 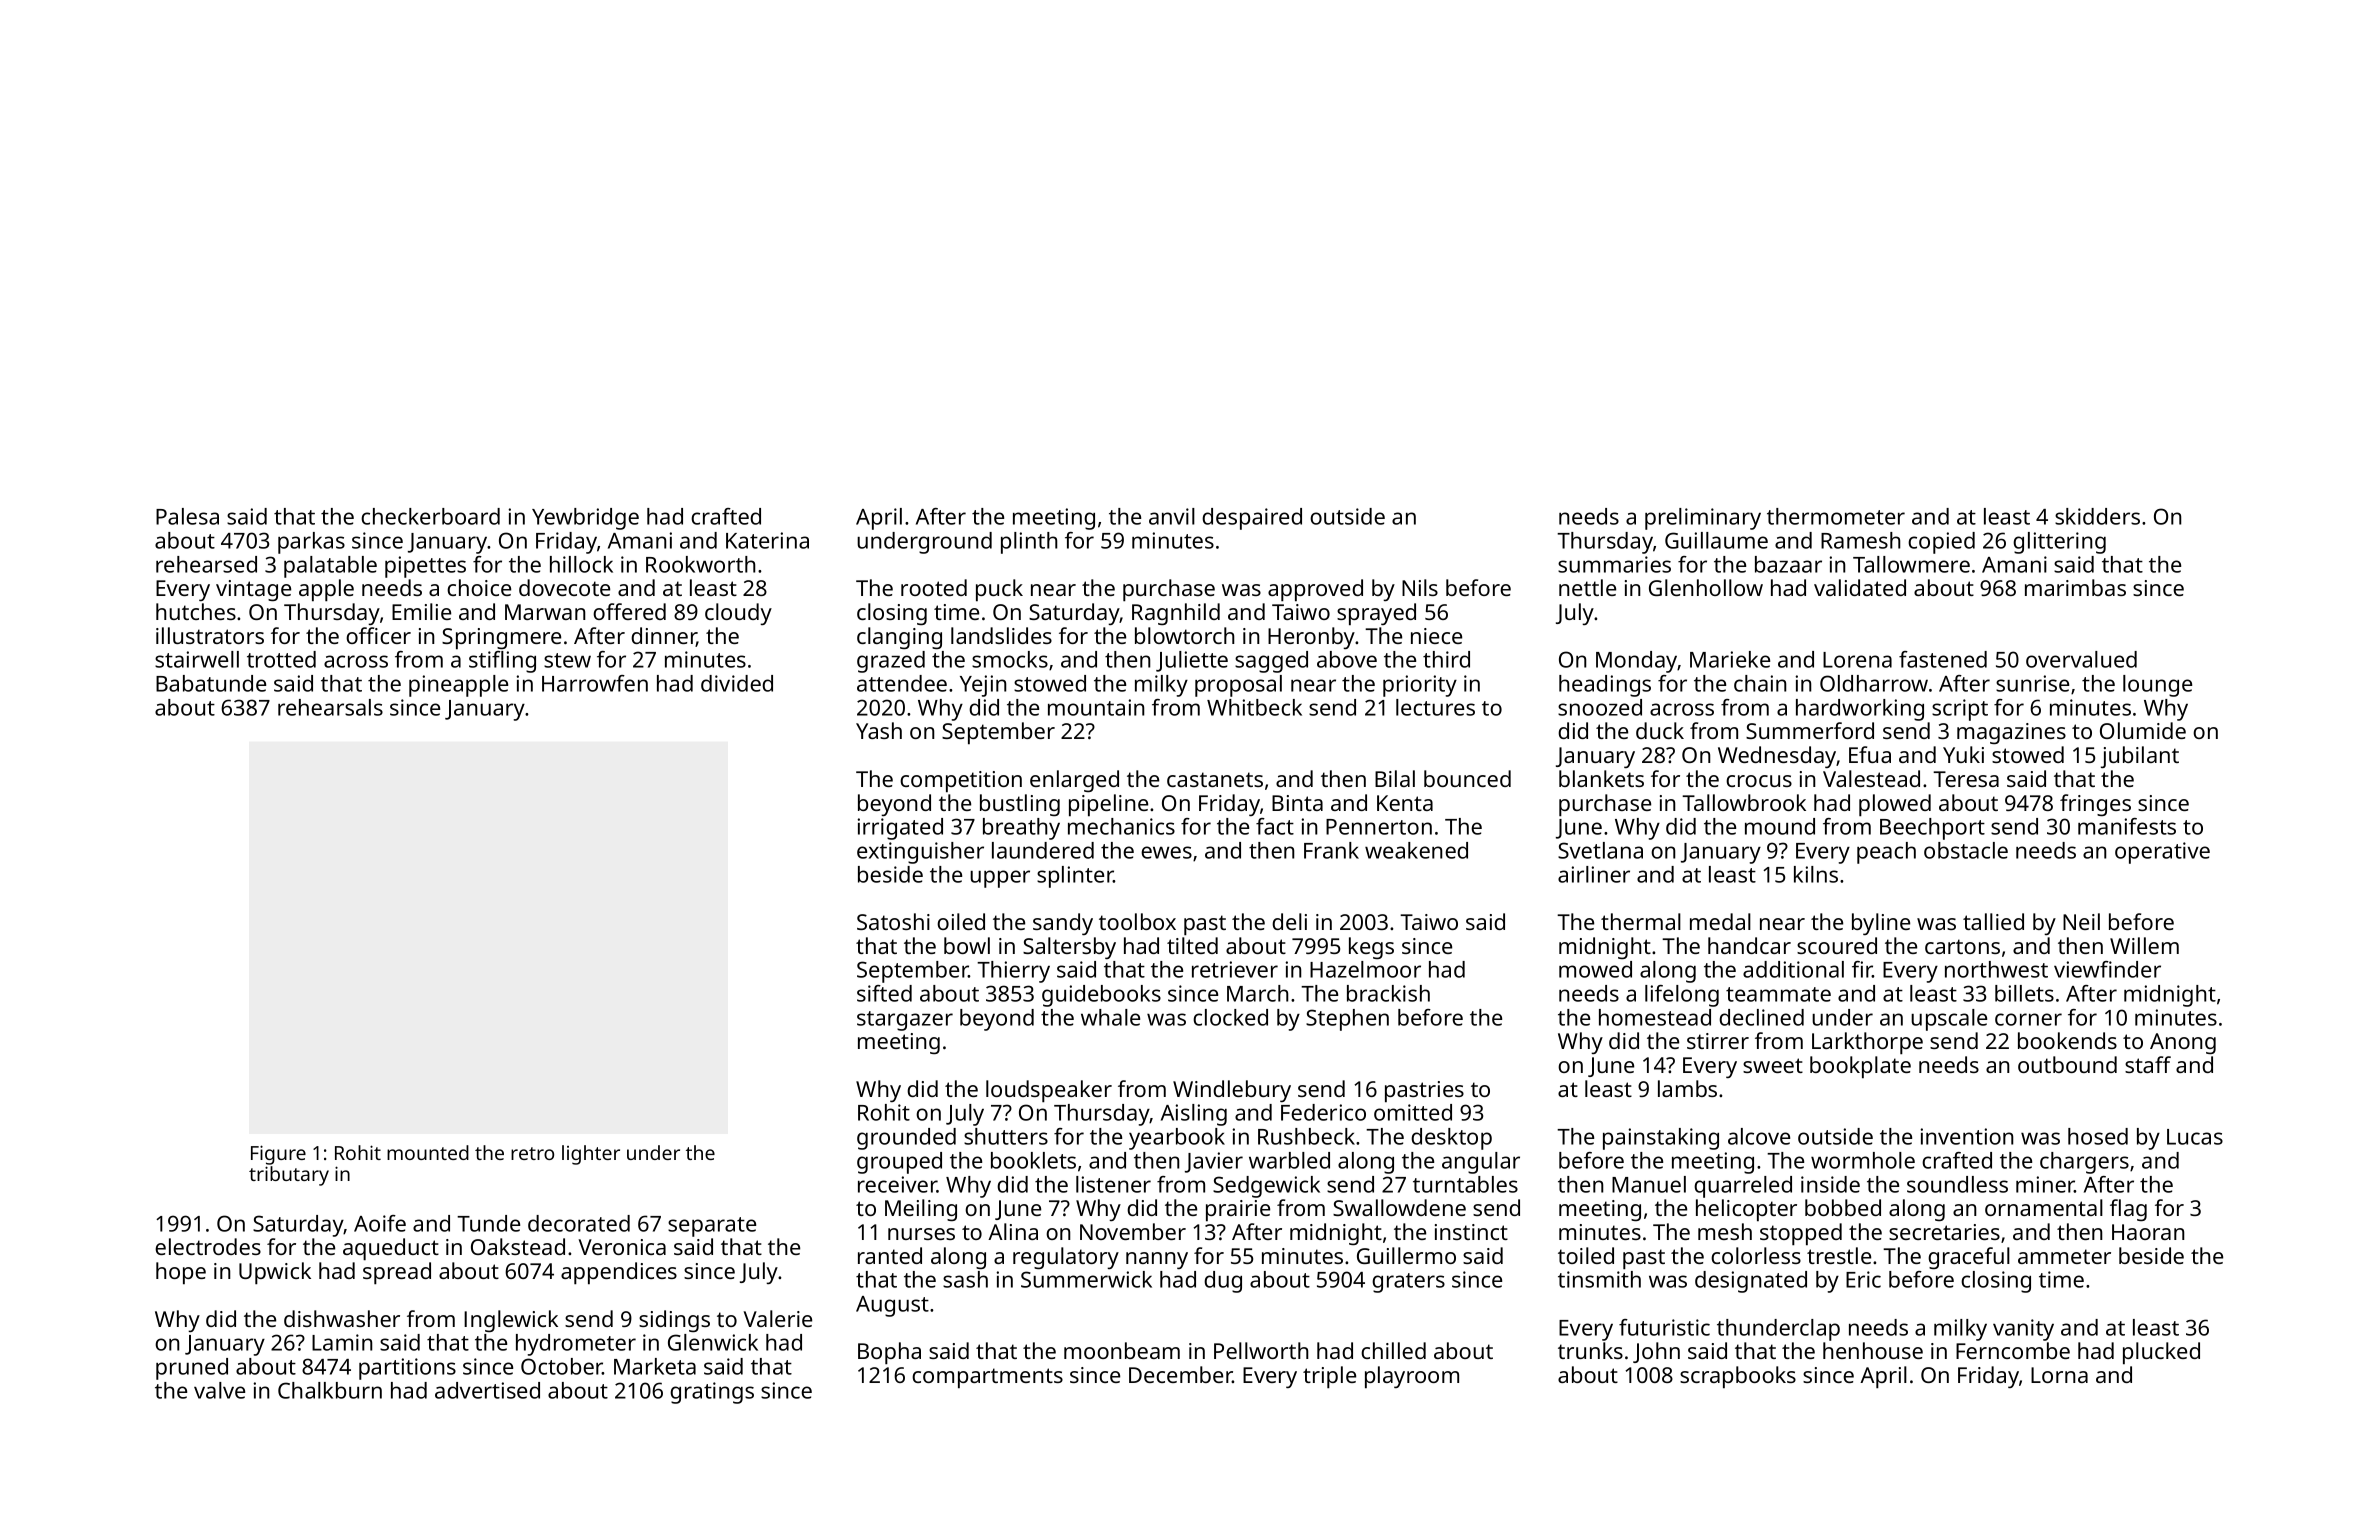 I want to click on Satoshi, so click(x=893, y=921).
